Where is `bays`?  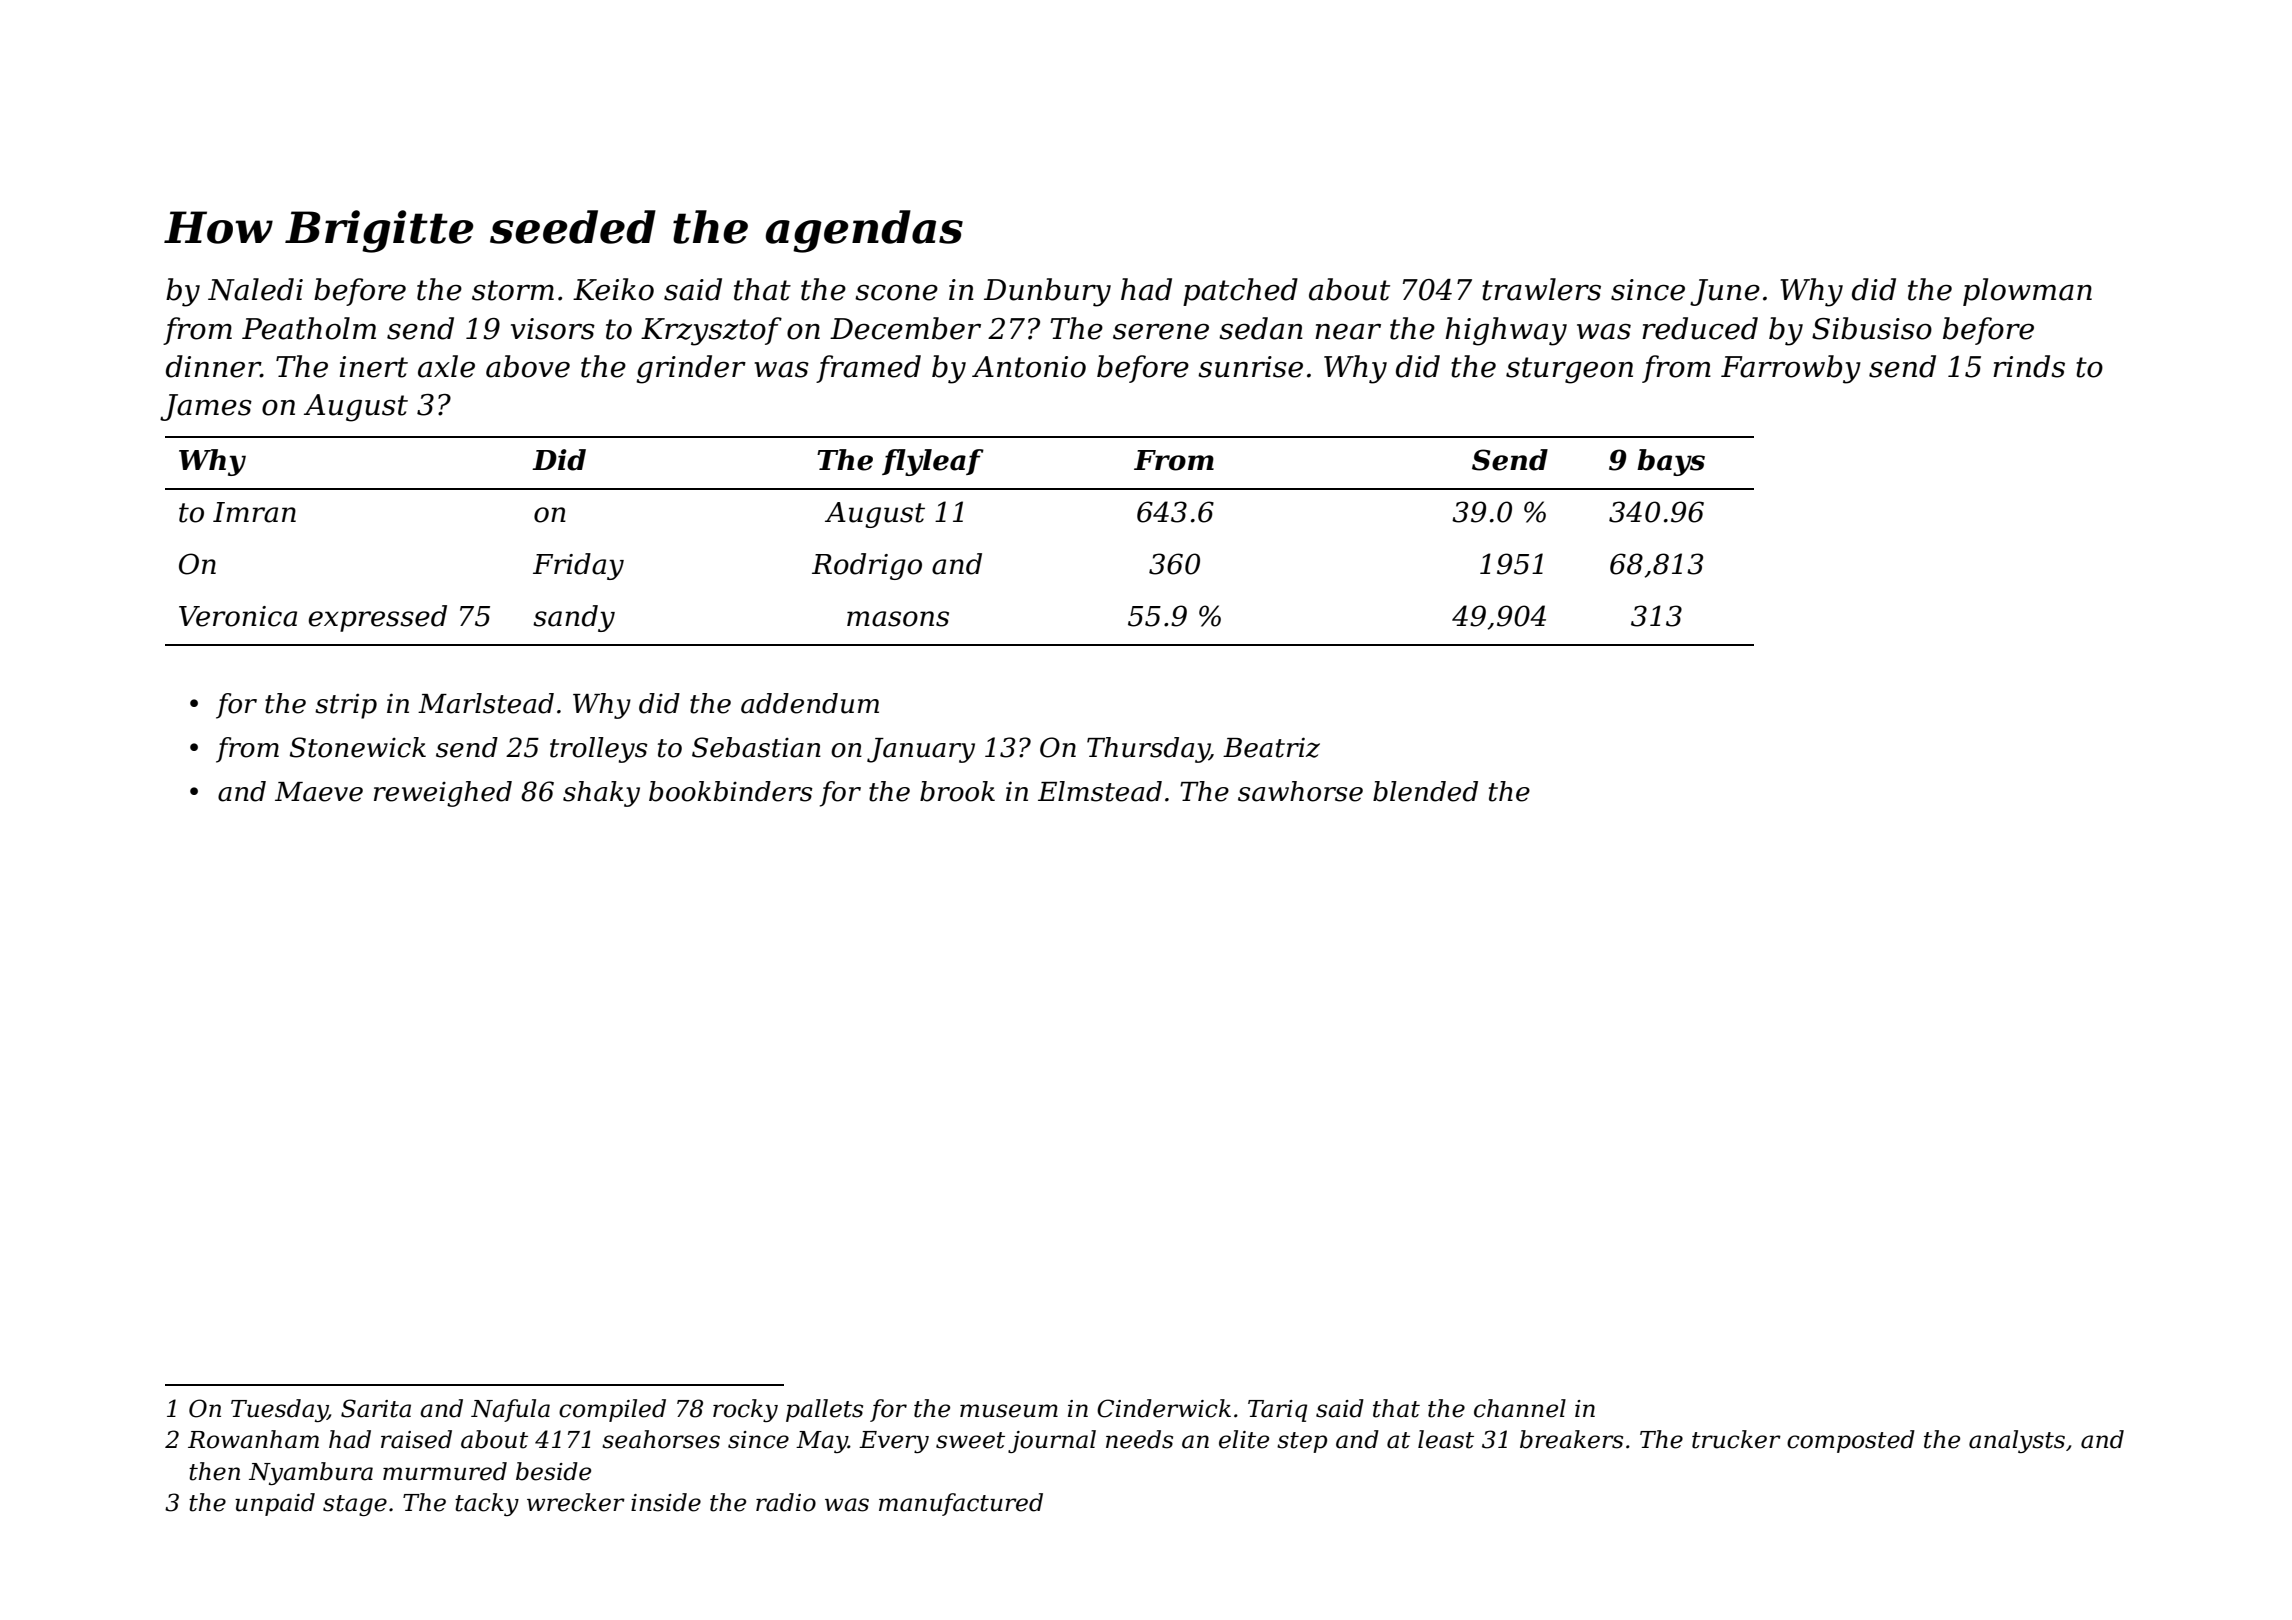 bays is located at coordinates (1671, 462).
